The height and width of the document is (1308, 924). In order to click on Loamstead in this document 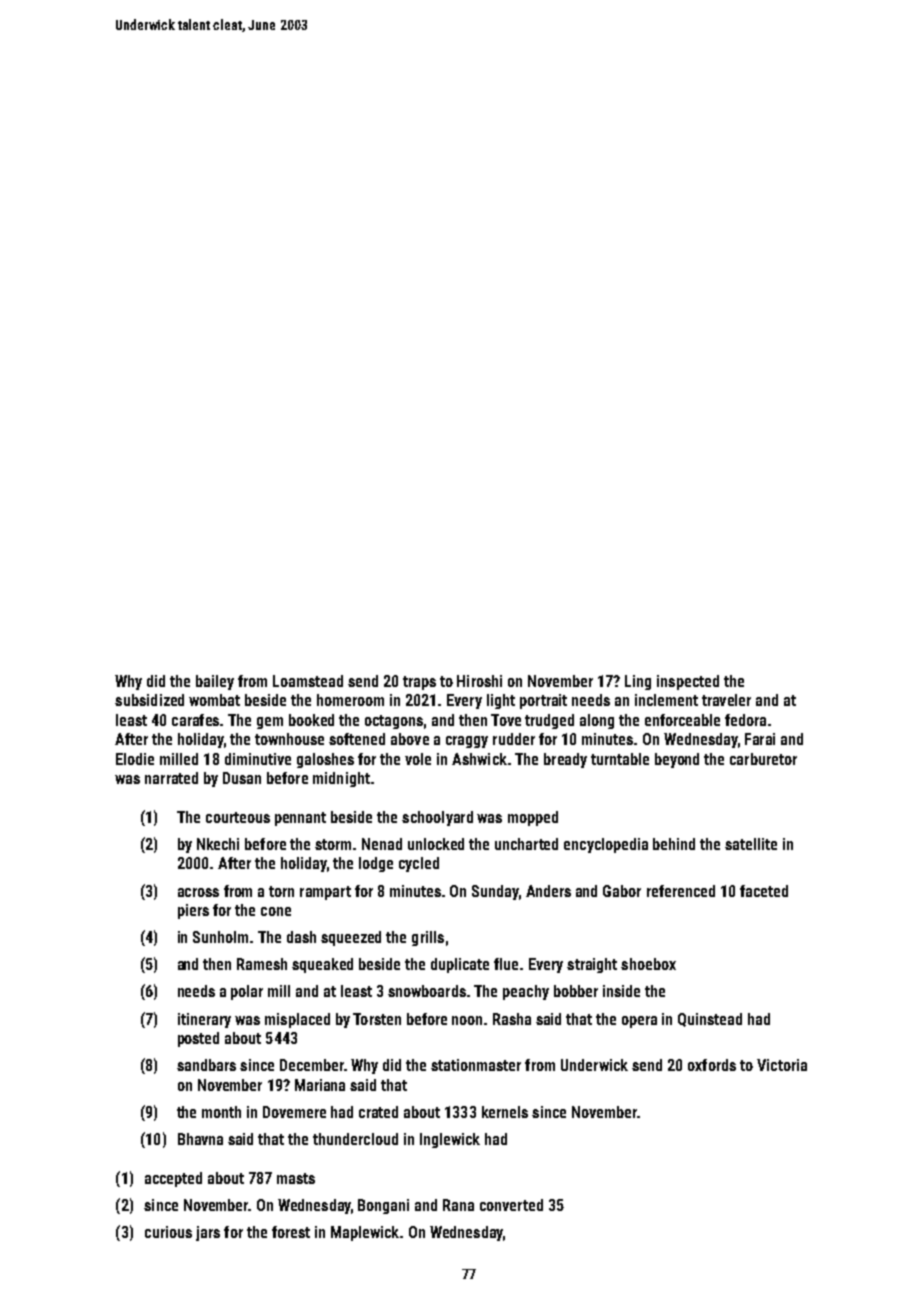, I will do `click(308, 681)`.
